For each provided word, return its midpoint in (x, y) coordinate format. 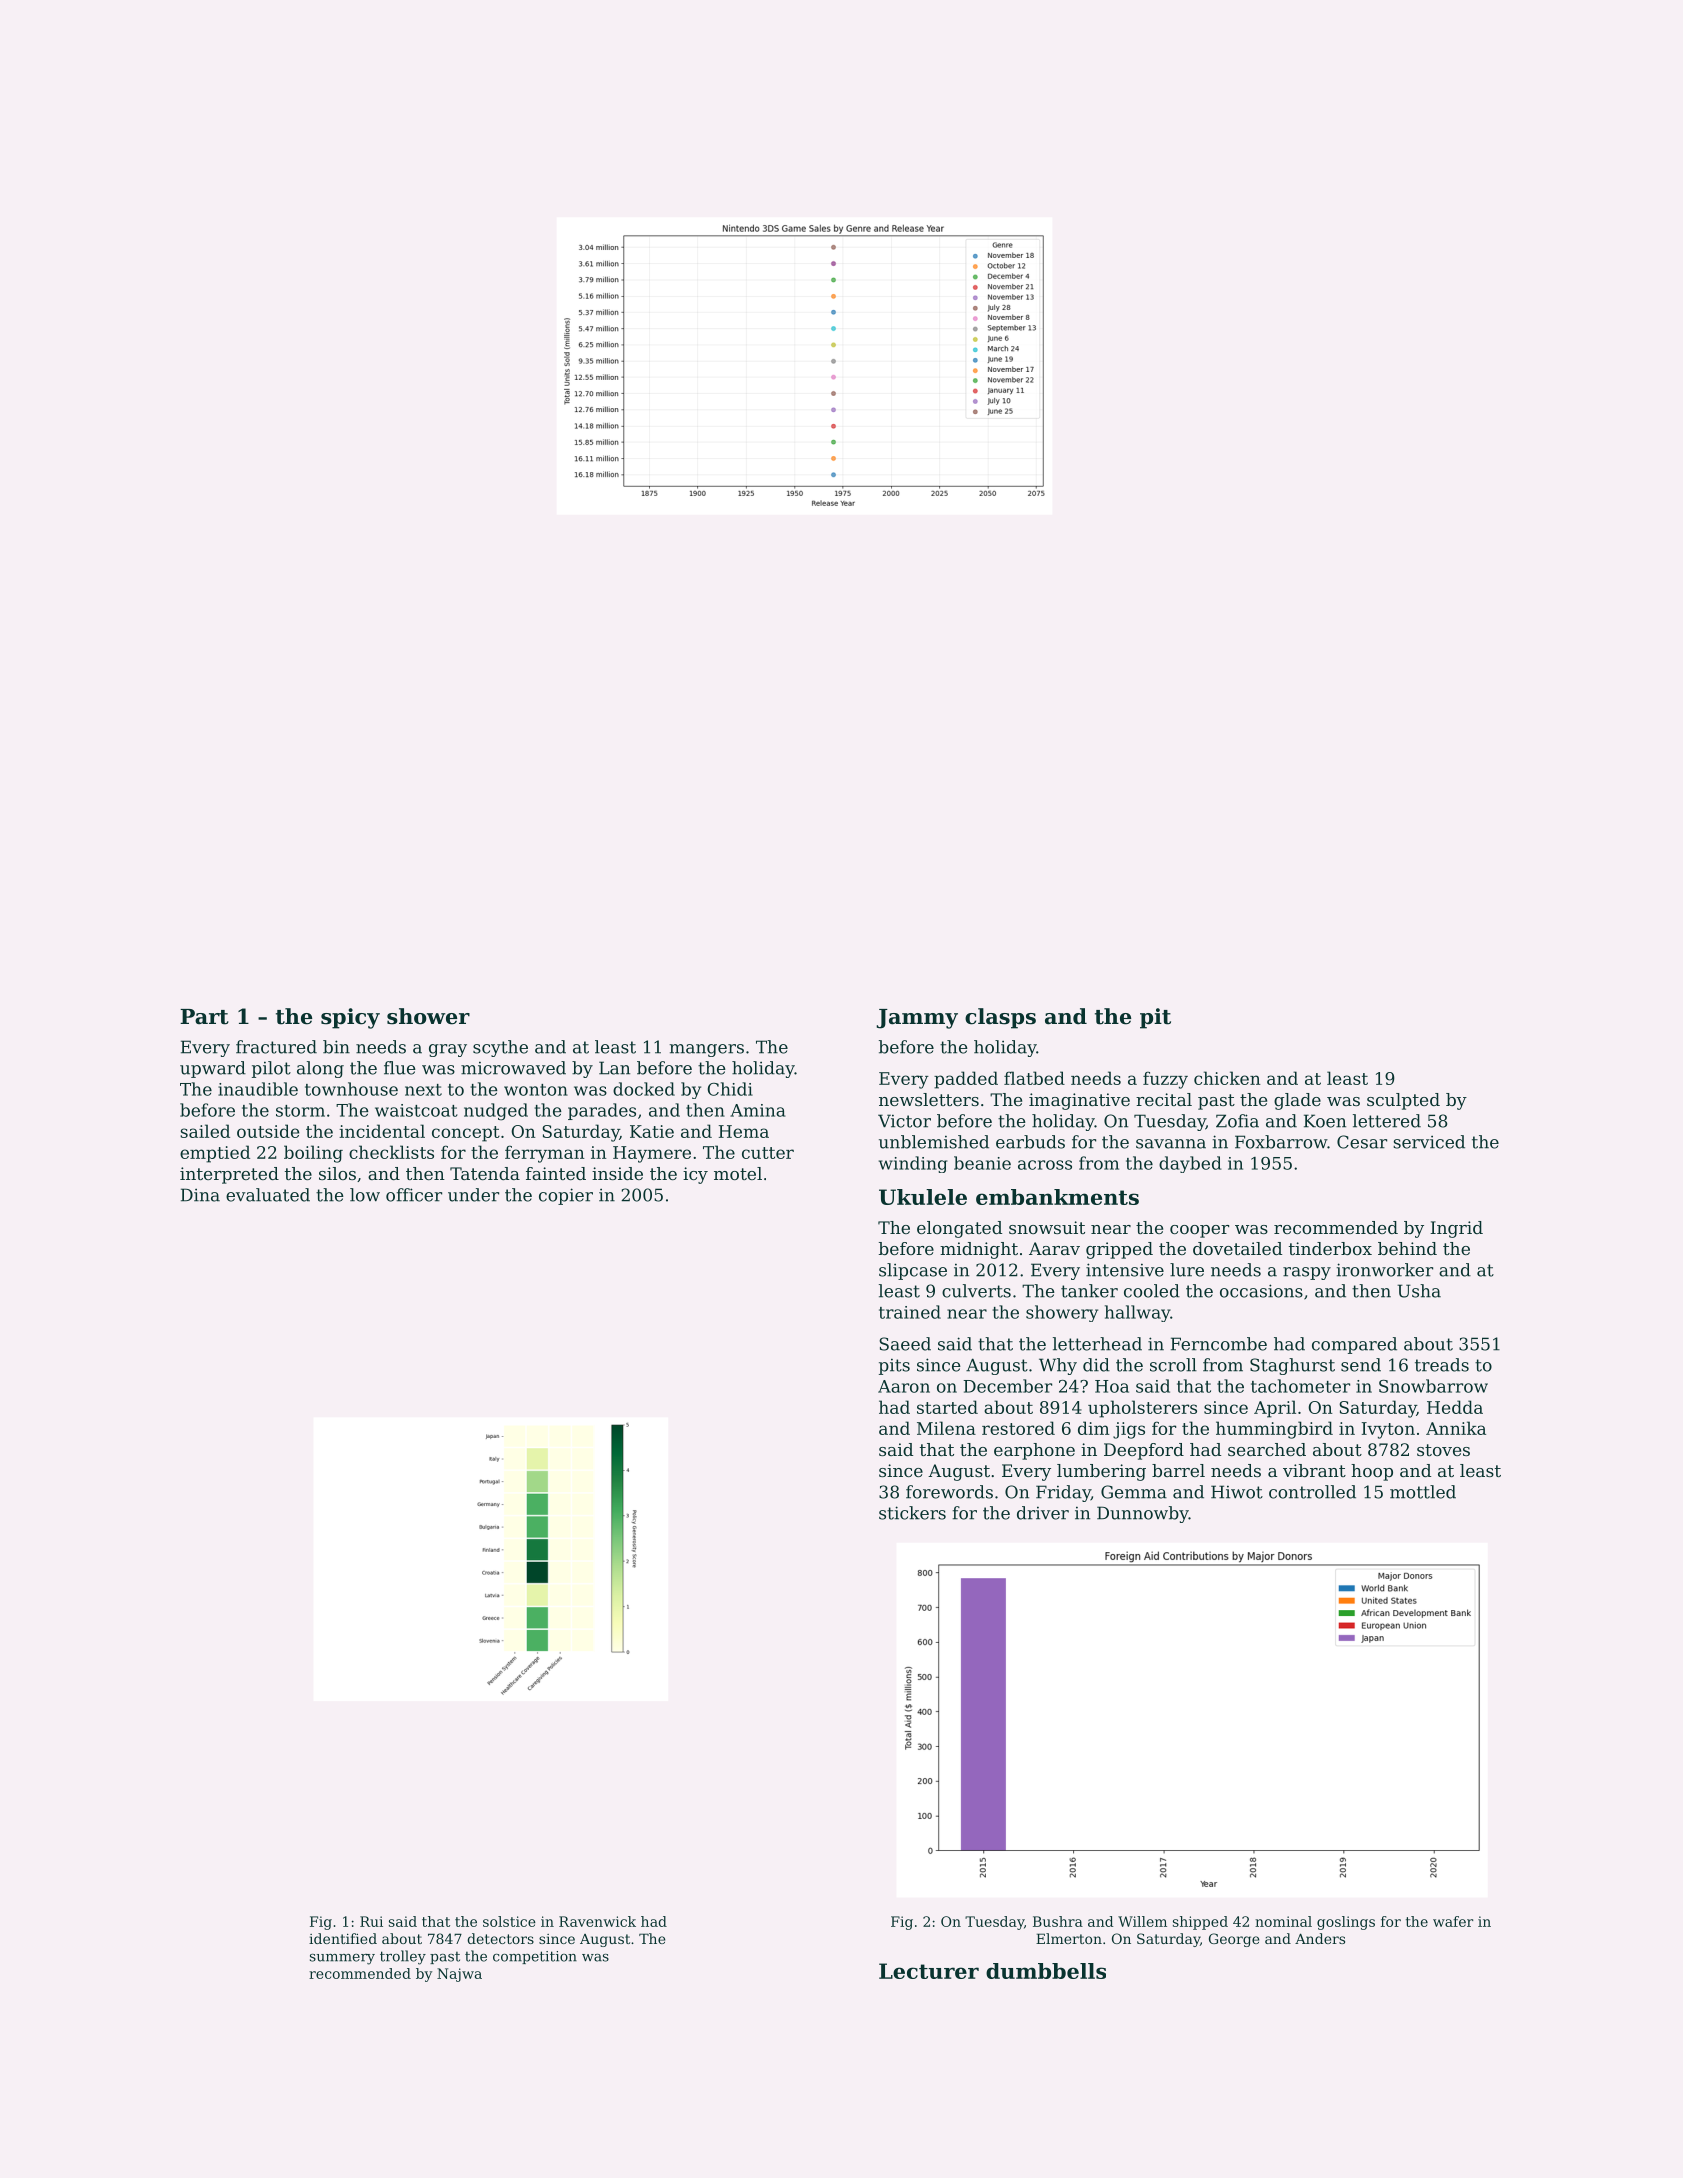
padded (966, 1080)
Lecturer (929, 1971)
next (423, 1090)
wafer (1453, 1921)
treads (1442, 1365)
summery (342, 1959)
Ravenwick (597, 1921)
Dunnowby (1143, 1514)
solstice (509, 1921)
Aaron (904, 1386)
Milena (946, 1428)
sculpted (1403, 1101)
